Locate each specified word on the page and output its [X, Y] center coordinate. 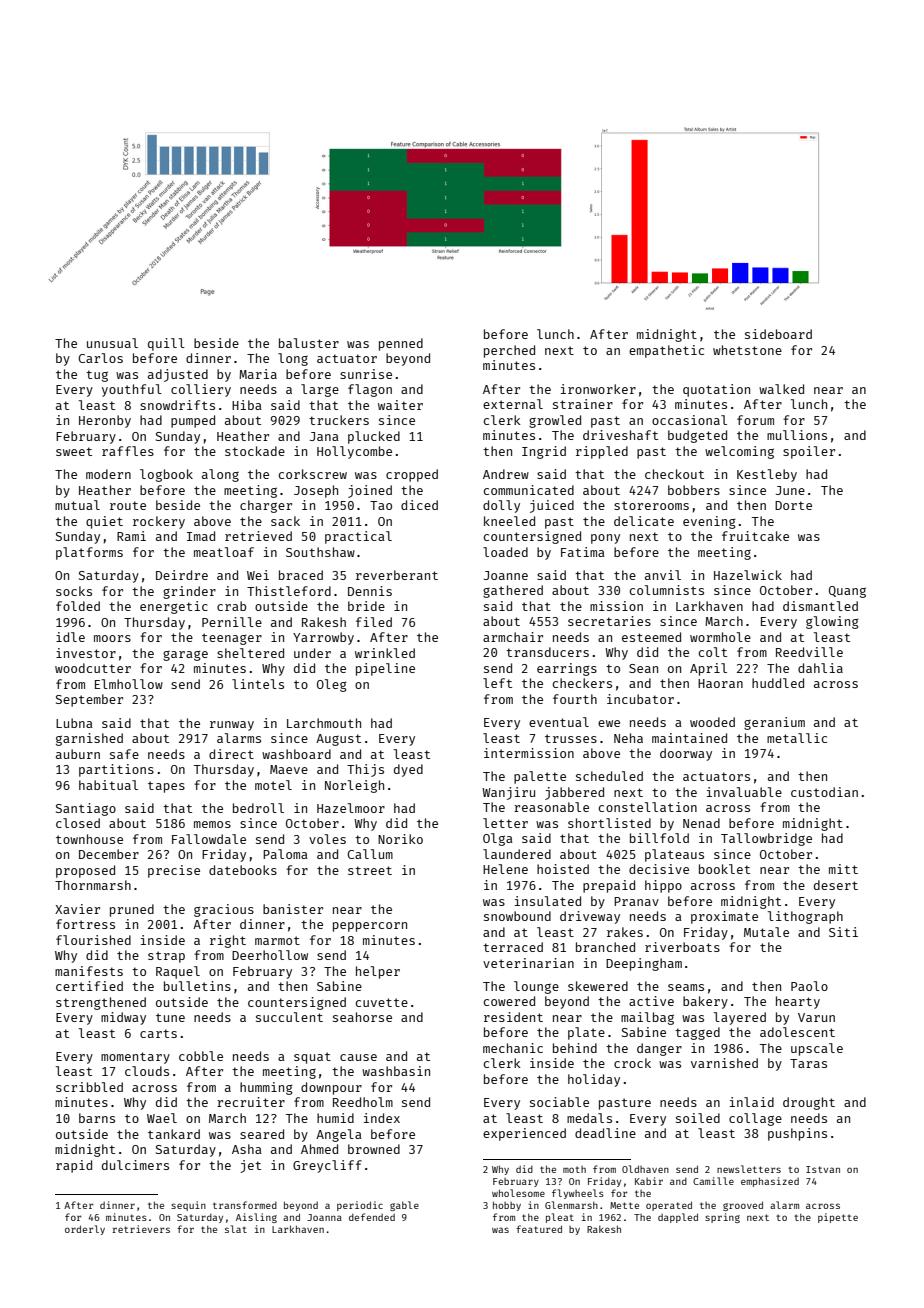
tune [170, 1017]
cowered [509, 1001]
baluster [309, 343]
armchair [513, 637]
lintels [258, 684]
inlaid [752, 1102]
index [382, 1118]
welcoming [739, 452]
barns [97, 1118]
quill [166, 344]
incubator [640, 699]
